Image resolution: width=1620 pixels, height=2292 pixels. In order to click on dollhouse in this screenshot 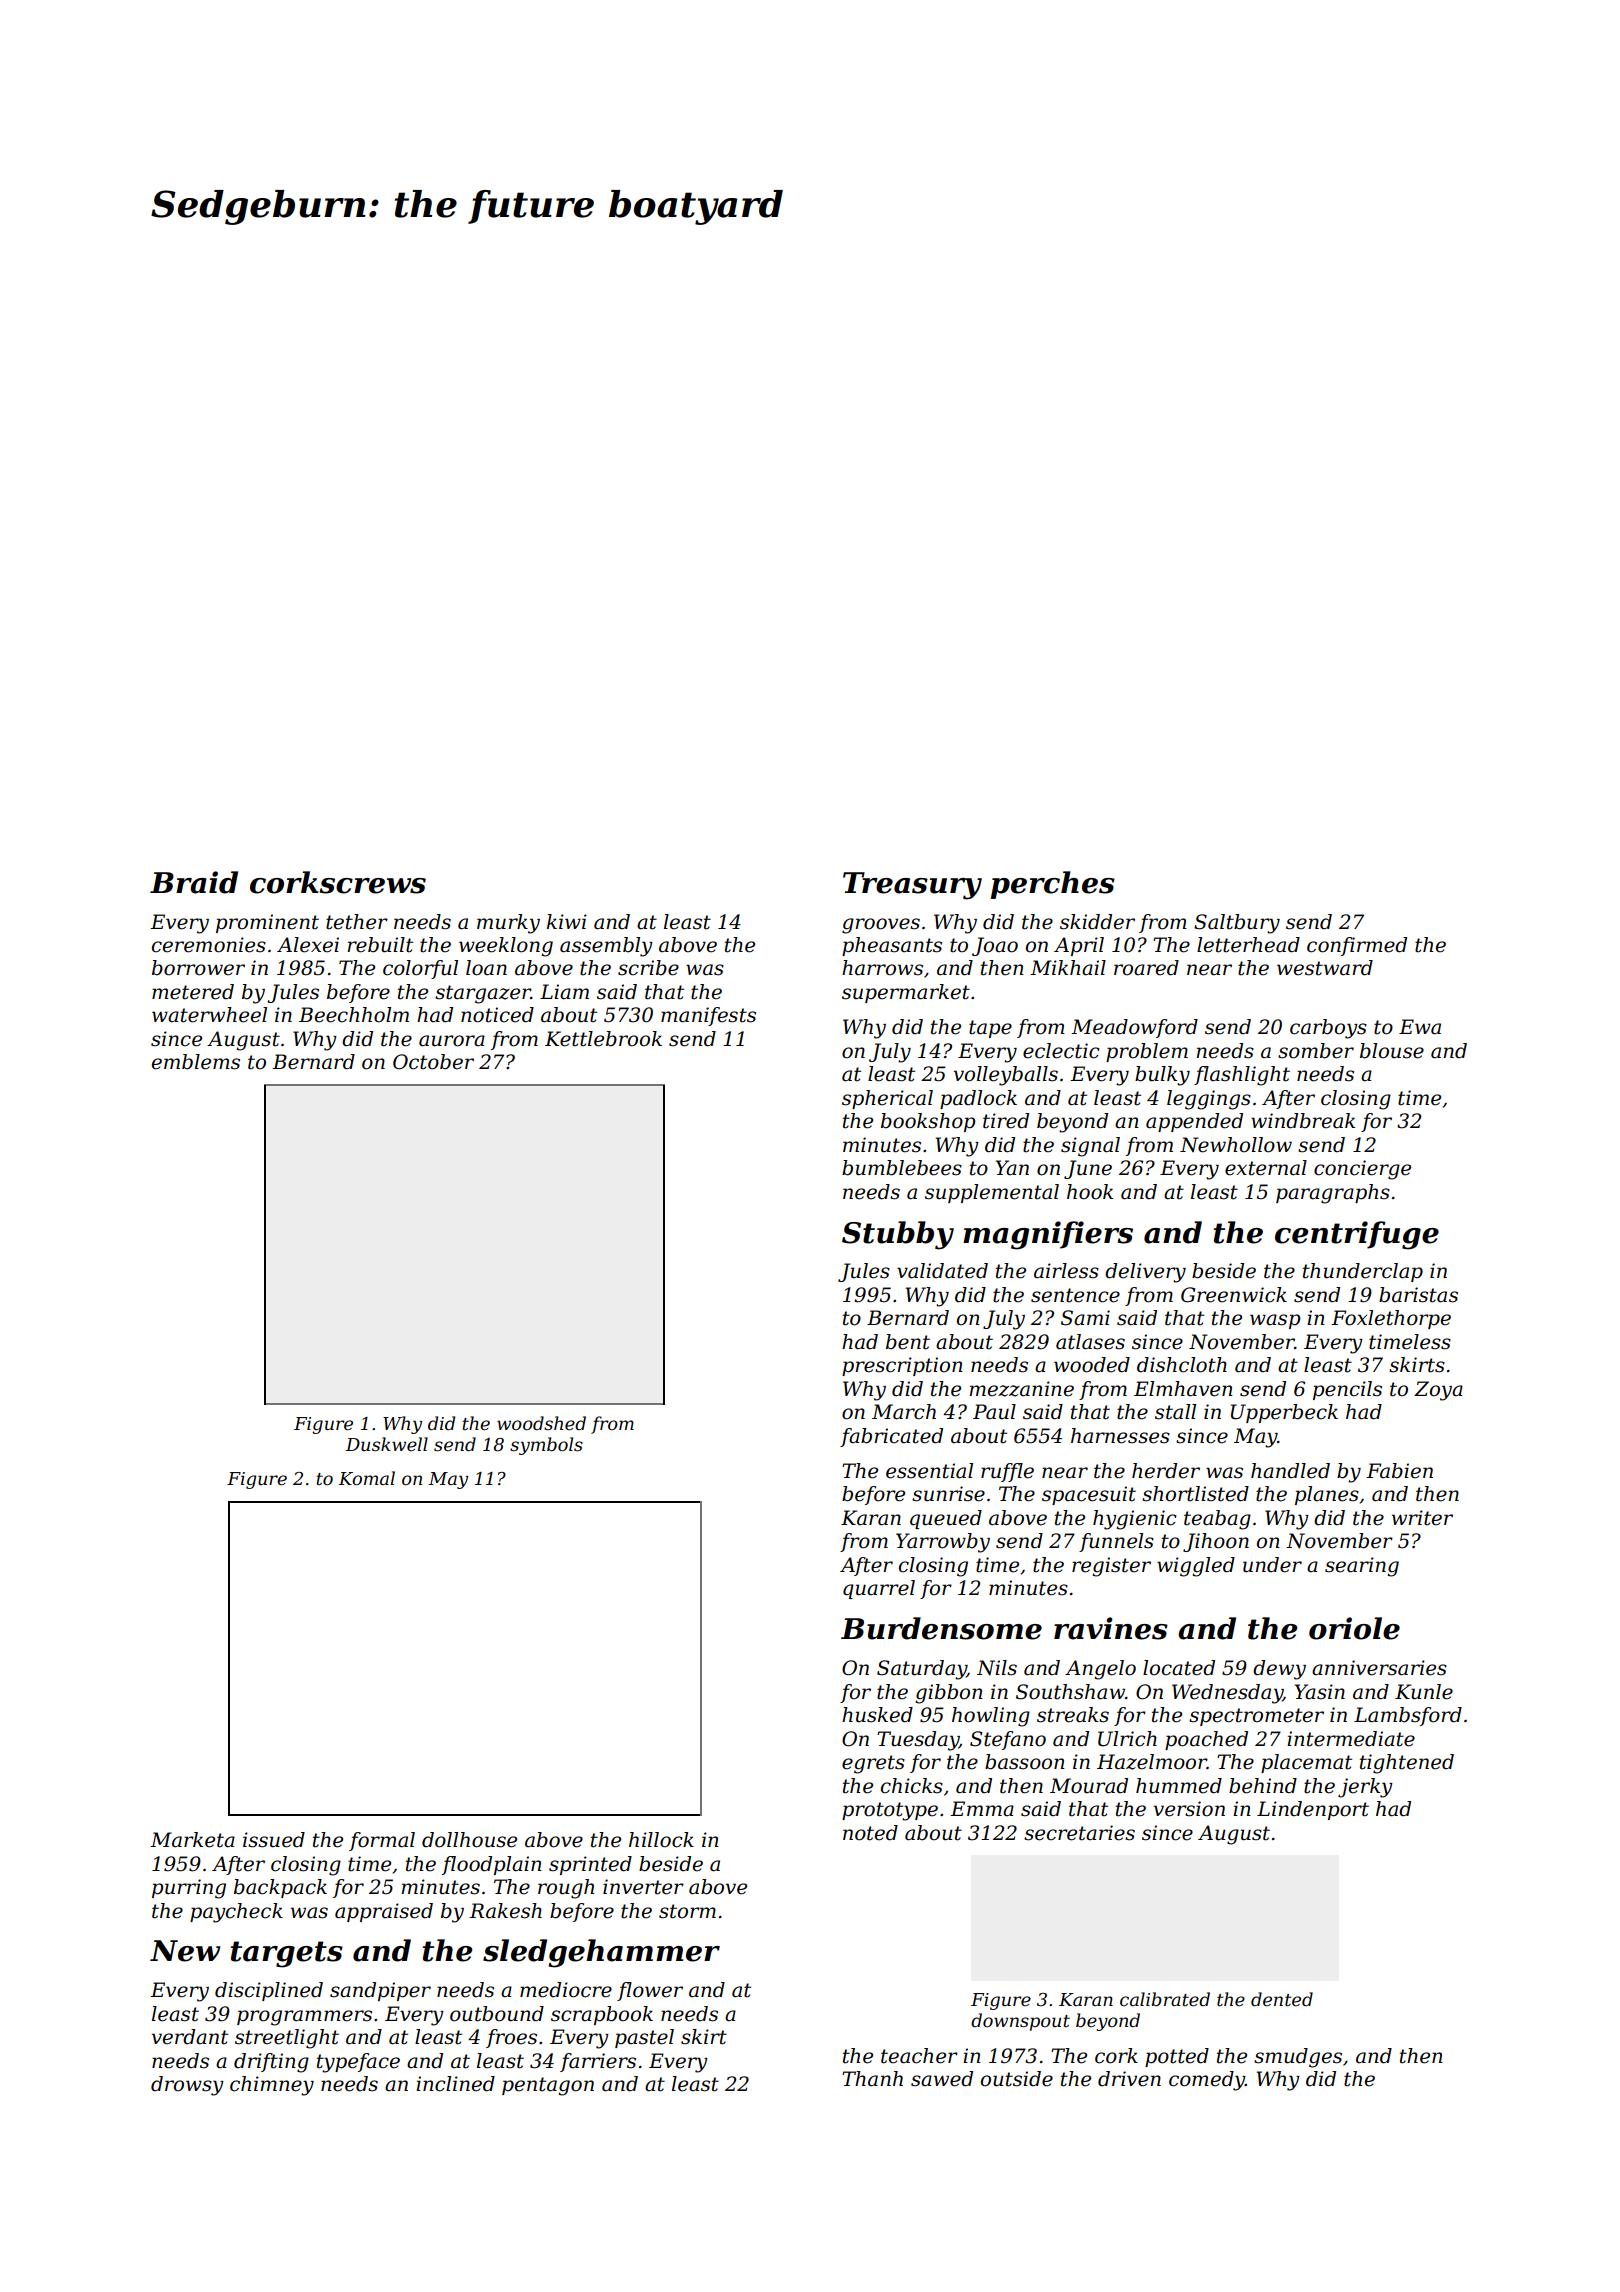, I will do `click(469, 1840)`.
